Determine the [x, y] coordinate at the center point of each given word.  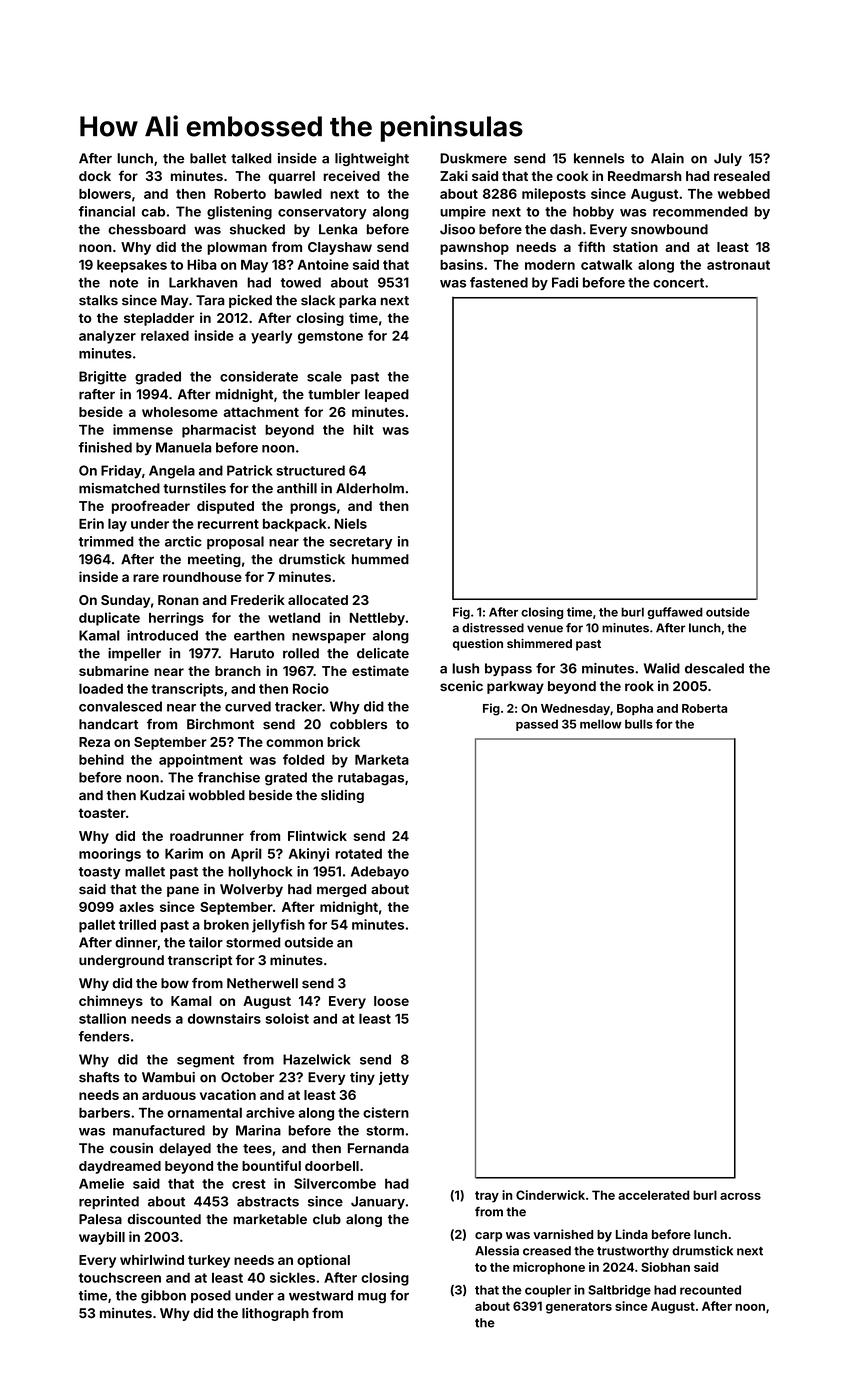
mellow [601, 724]
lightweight [372, 159]
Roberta [704, 708]
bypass [508, 669]
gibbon [163, 1297]
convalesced [120, 706]
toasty [100, 873]
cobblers [358, 724]
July [728, 159]
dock [95, 176]
